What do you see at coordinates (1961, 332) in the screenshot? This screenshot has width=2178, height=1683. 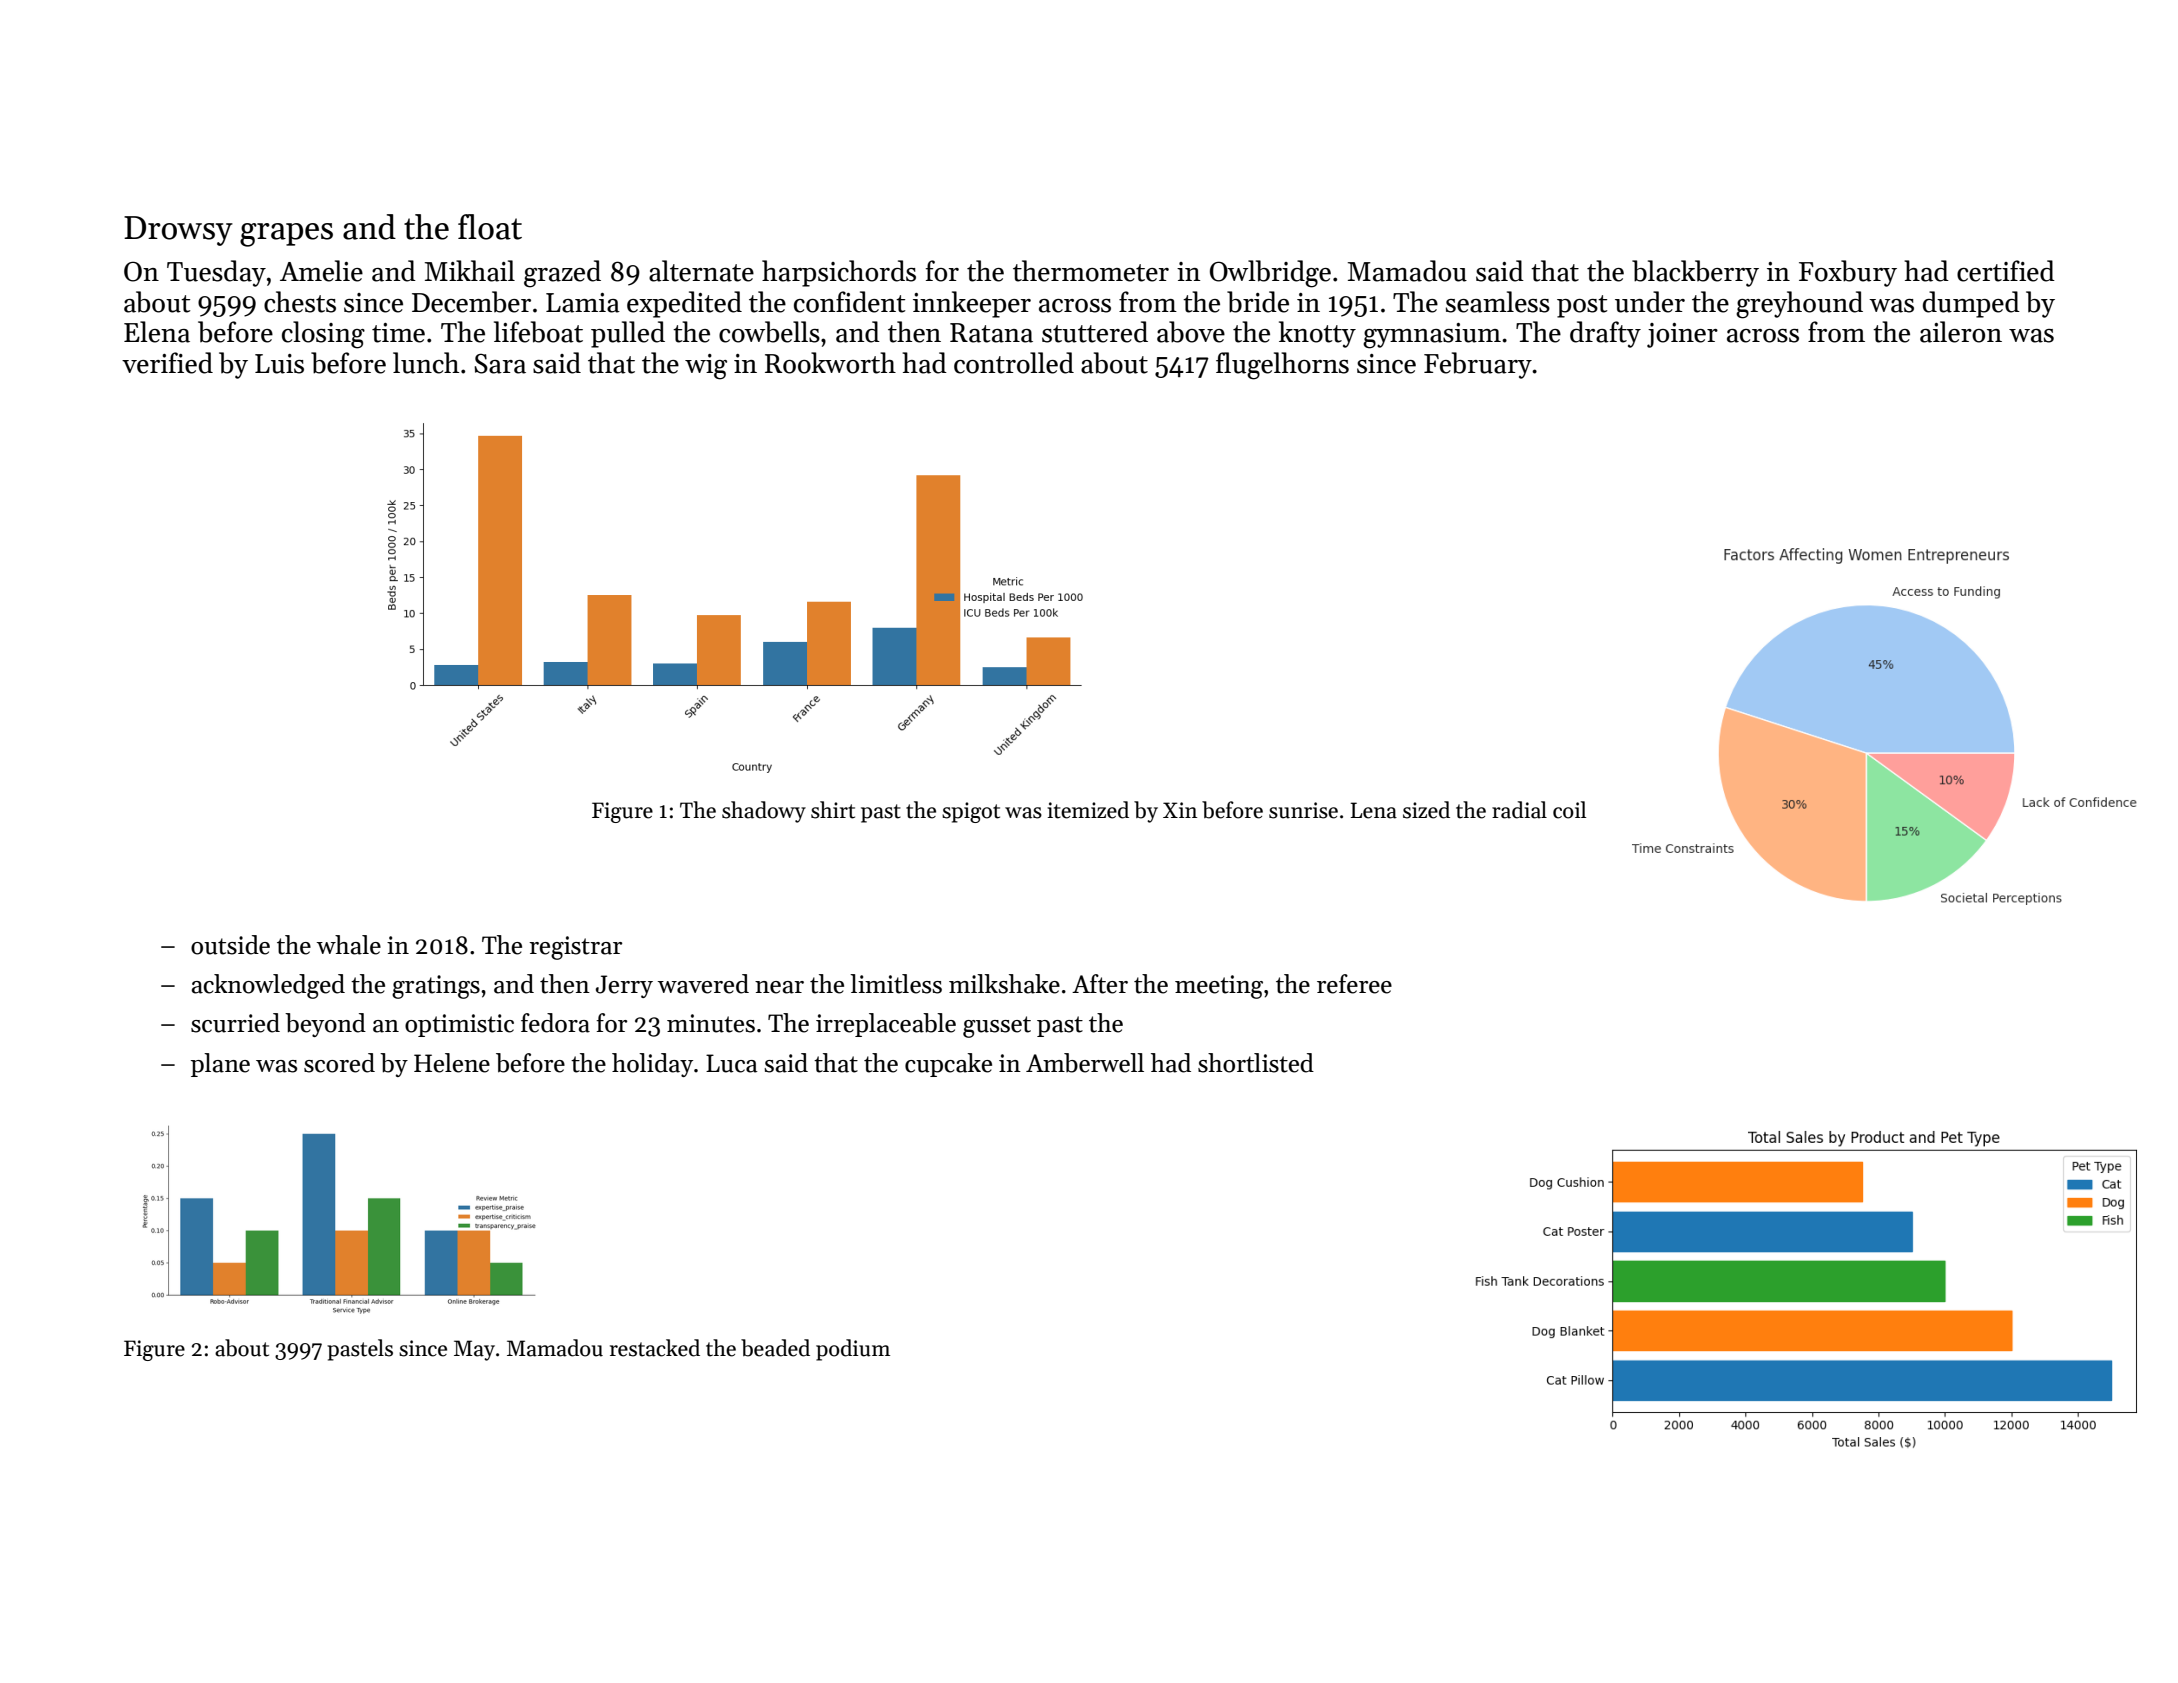 I see `aileron` at bounding box center [1961, 332].
